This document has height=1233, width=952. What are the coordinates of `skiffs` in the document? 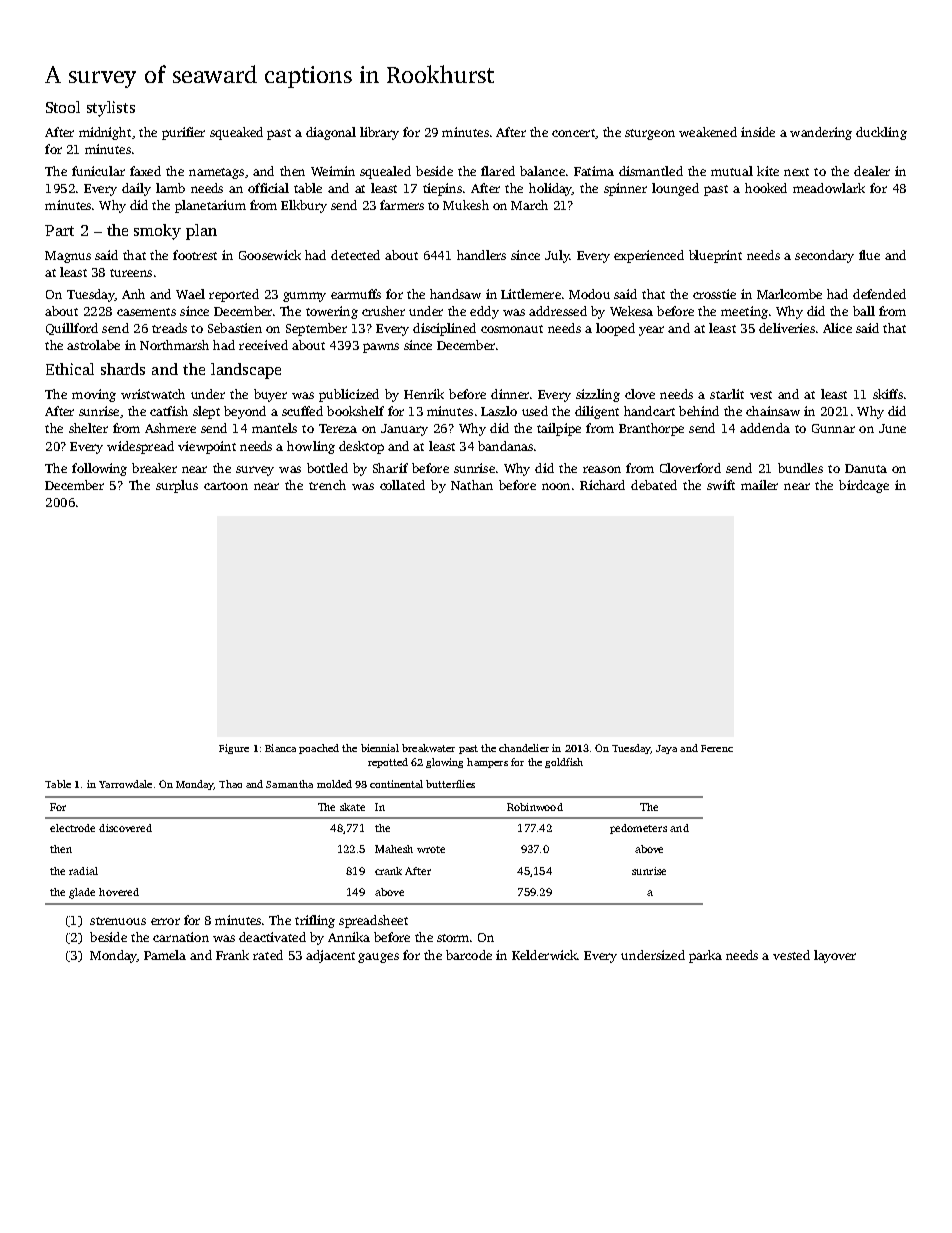 It's located at (888, 394).
